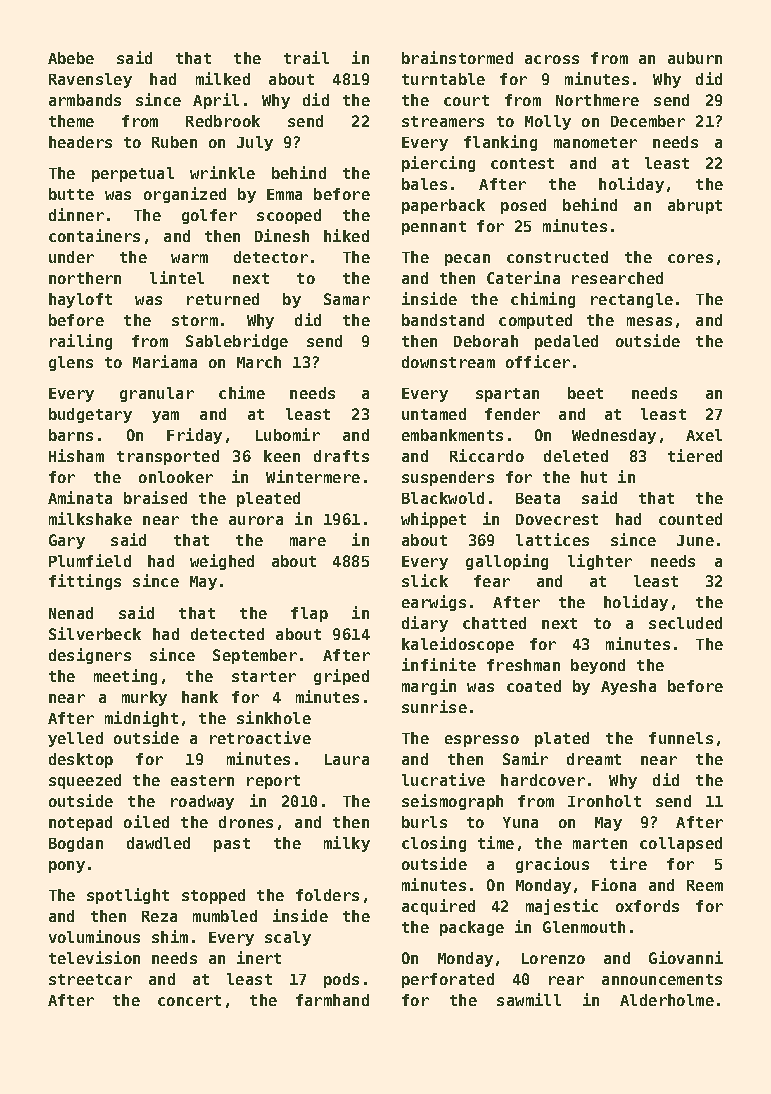 Image resolution: width=771 pixels, height=1094 pixels. I want to click on lucrative, so click(443, 779).
